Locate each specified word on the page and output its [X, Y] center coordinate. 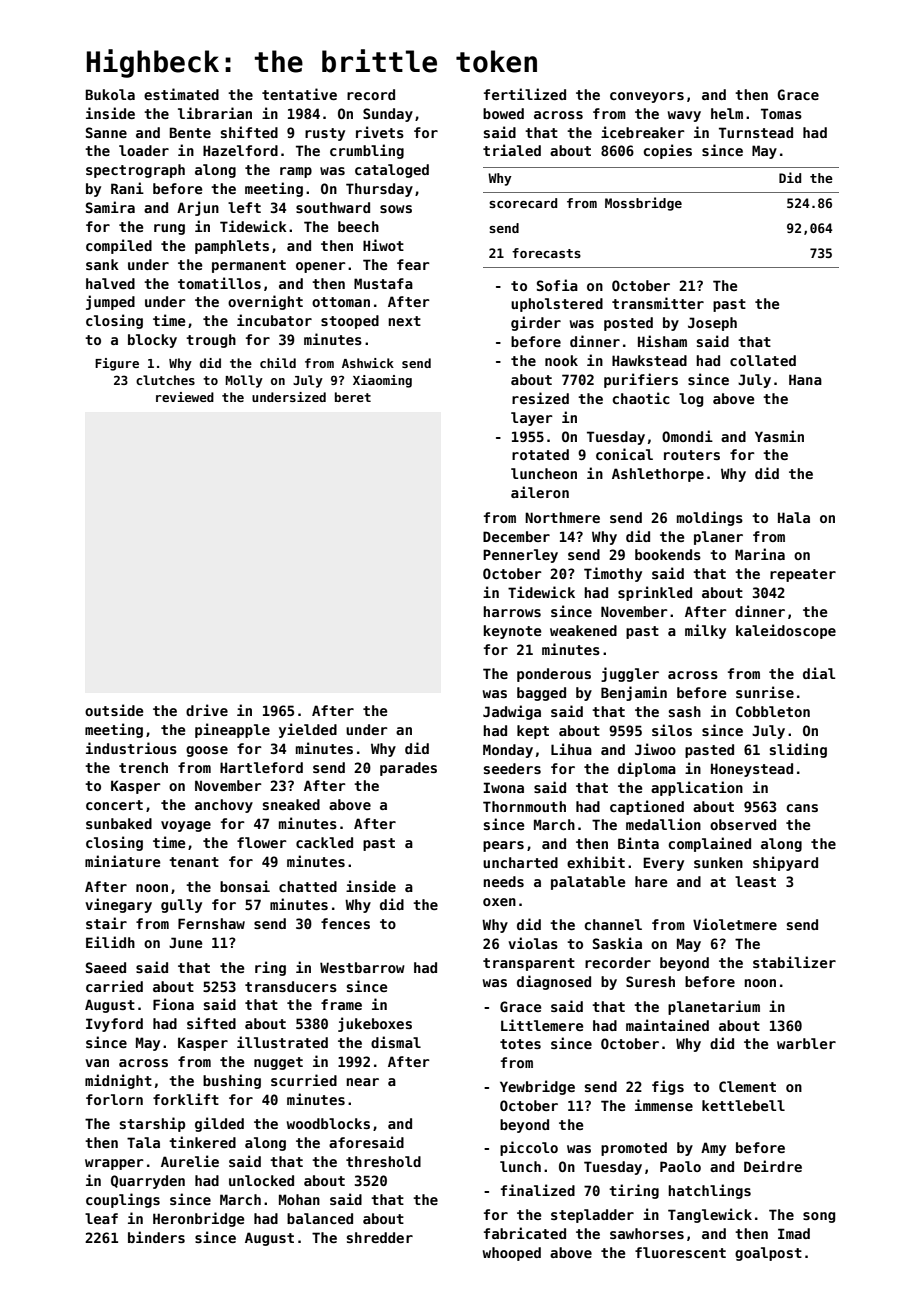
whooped [512, 1254]
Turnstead [756, 132]
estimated [181, 94]
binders [156, 1237]
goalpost [768, 1254]
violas [533, 943]
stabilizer [794, 962]
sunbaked [119, 823]
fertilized [525, 94]
